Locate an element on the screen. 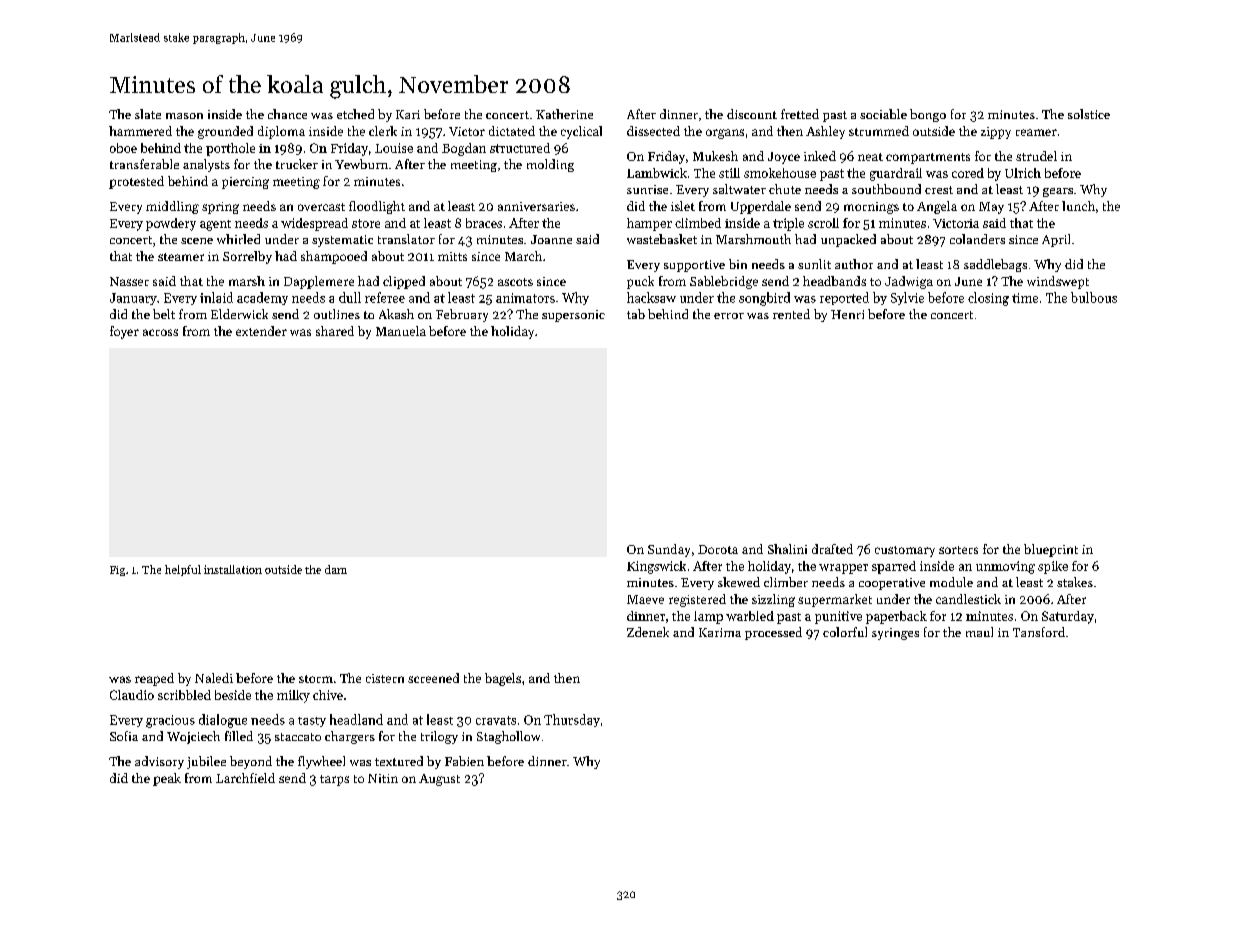 Image resolution: width=1233 pixels, height=952 pixels. Dorota is located at coordinates (718, 549).
